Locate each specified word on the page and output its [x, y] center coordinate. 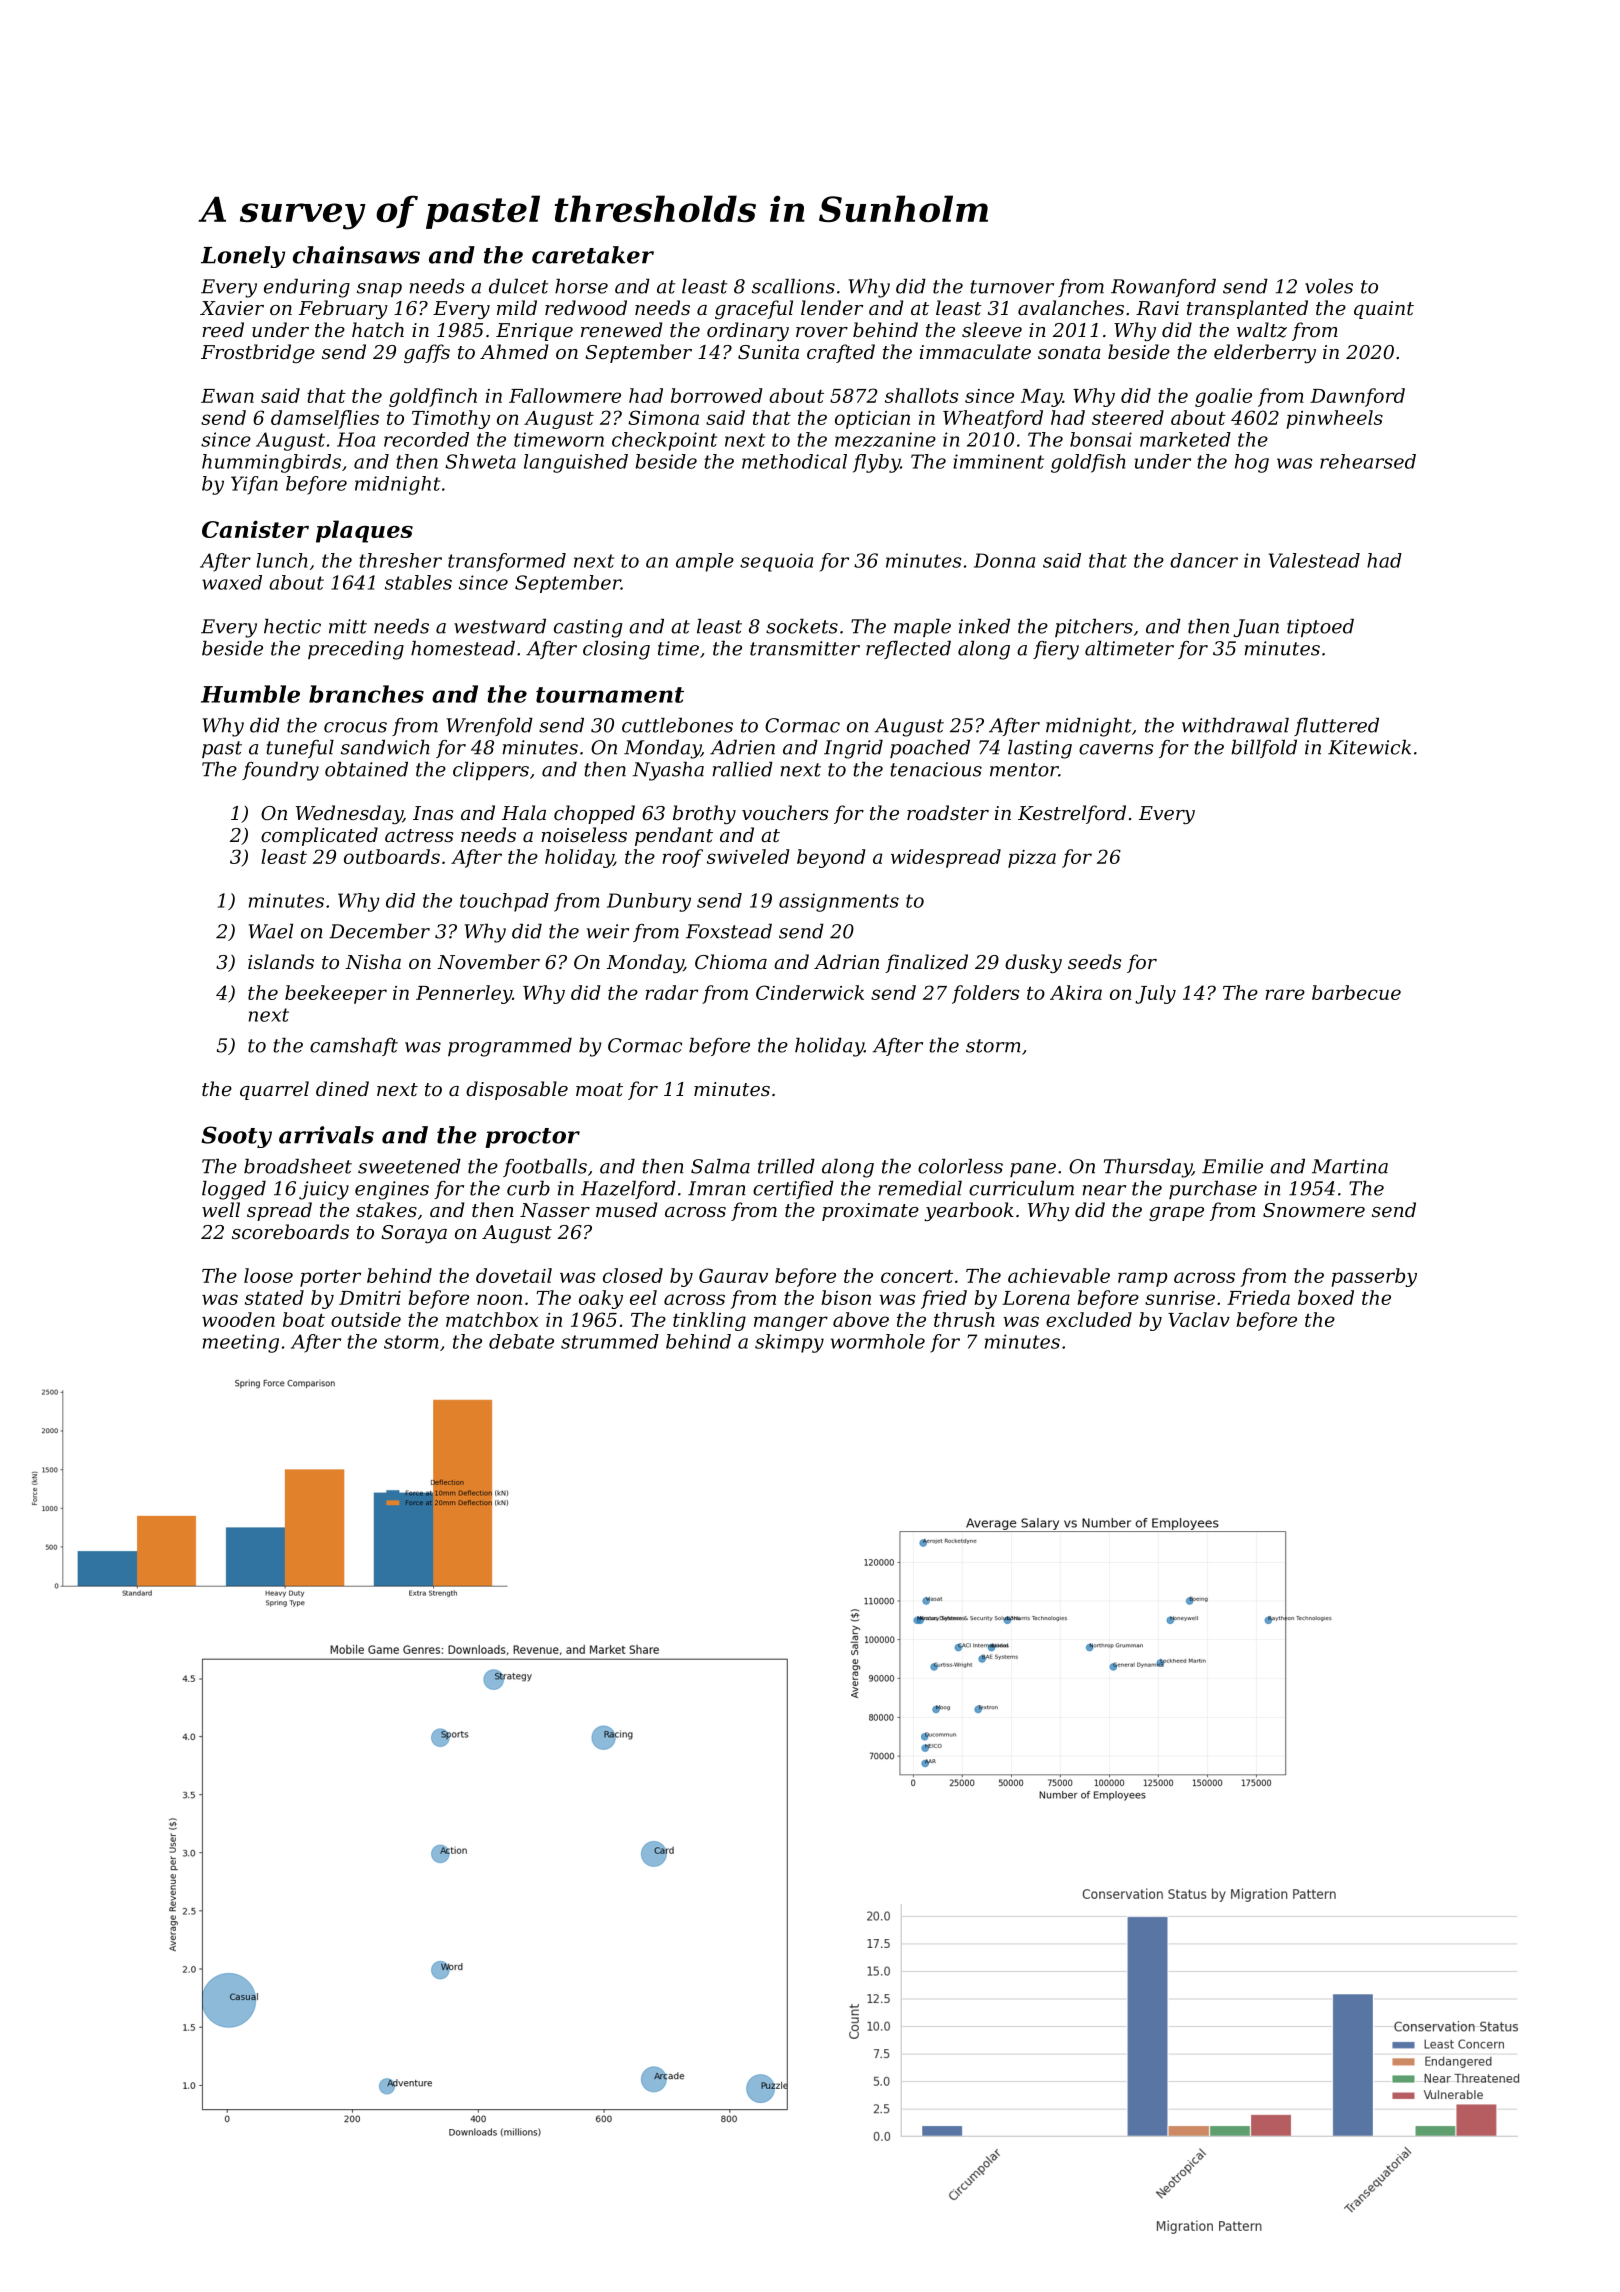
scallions [793, 286]
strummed [610, 1341]
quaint [1384, 310]
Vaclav [1199, 1319]
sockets [802, 626]
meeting [241, 1343]
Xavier [232, 308]
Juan [1256, 628]
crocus [355, 727]
